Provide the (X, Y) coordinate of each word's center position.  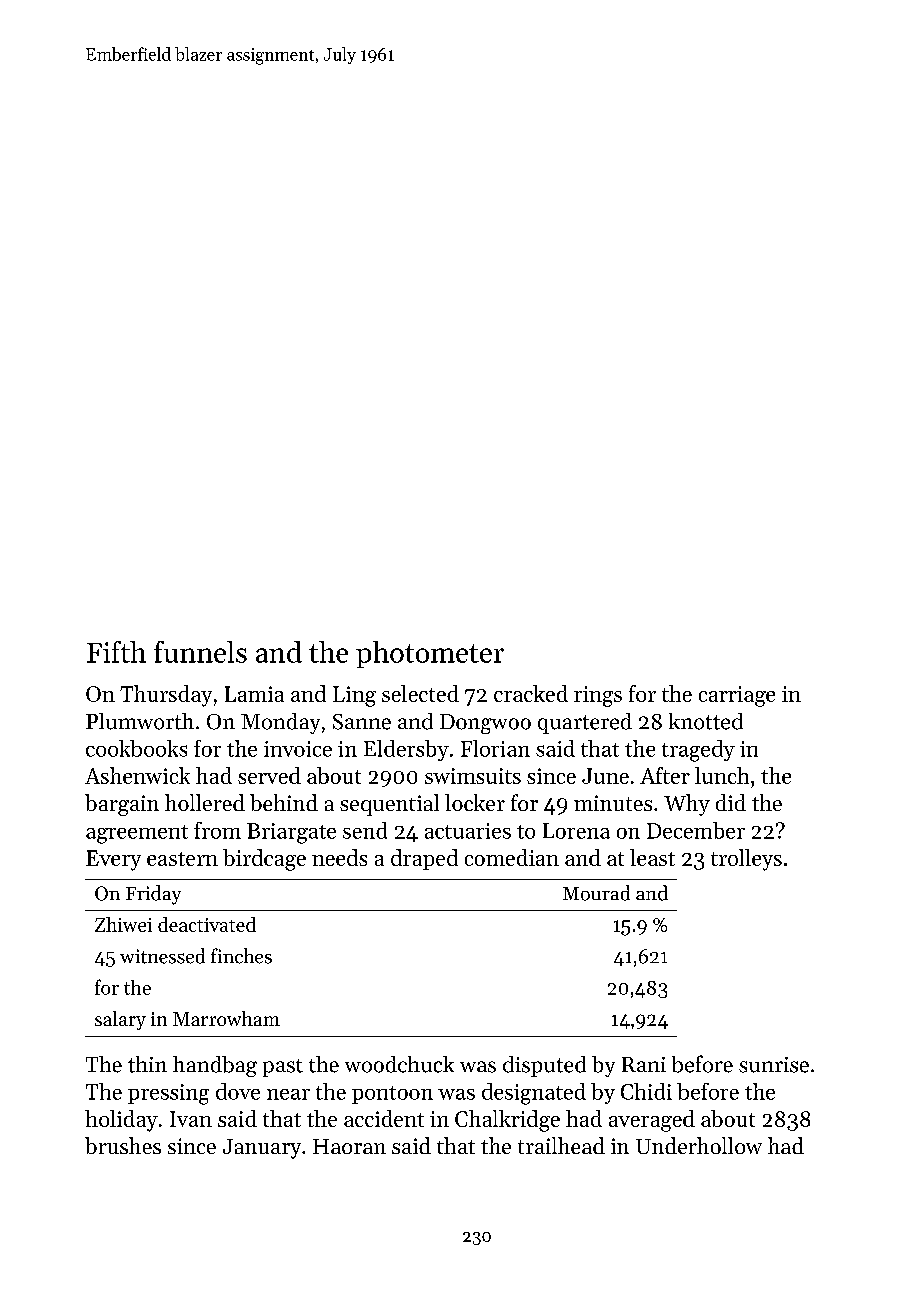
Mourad (596, 893)
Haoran (349, 1146)
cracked (531, 693)
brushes (123, 1145)
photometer (430, 654)
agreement (137, 834)
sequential (389, 805)
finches (241, 956)
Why (687, 805)
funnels (200, 652)
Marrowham (226, 1018)
